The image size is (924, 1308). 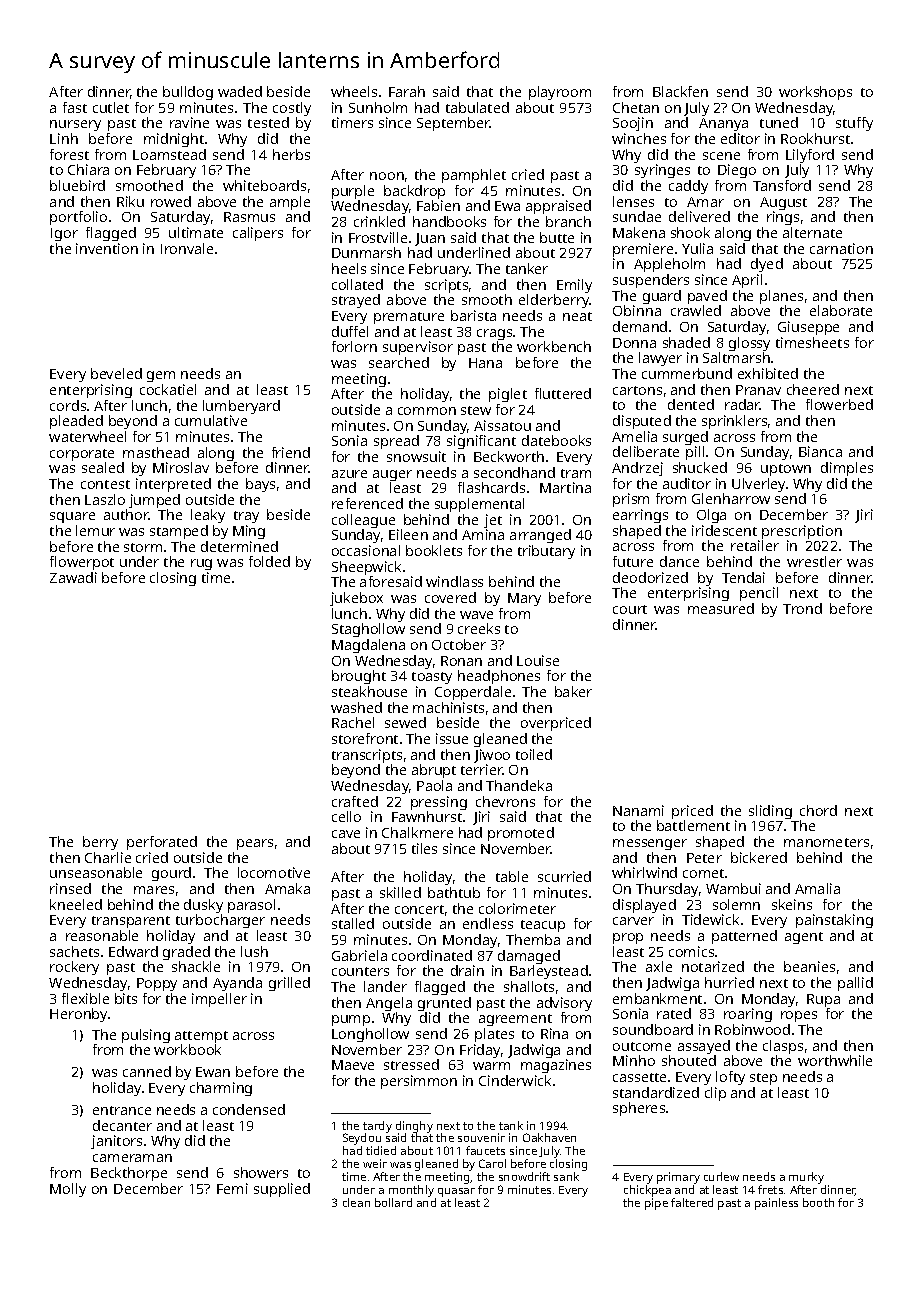 I want to click on cameraman, so click(x=132, y=1158).
